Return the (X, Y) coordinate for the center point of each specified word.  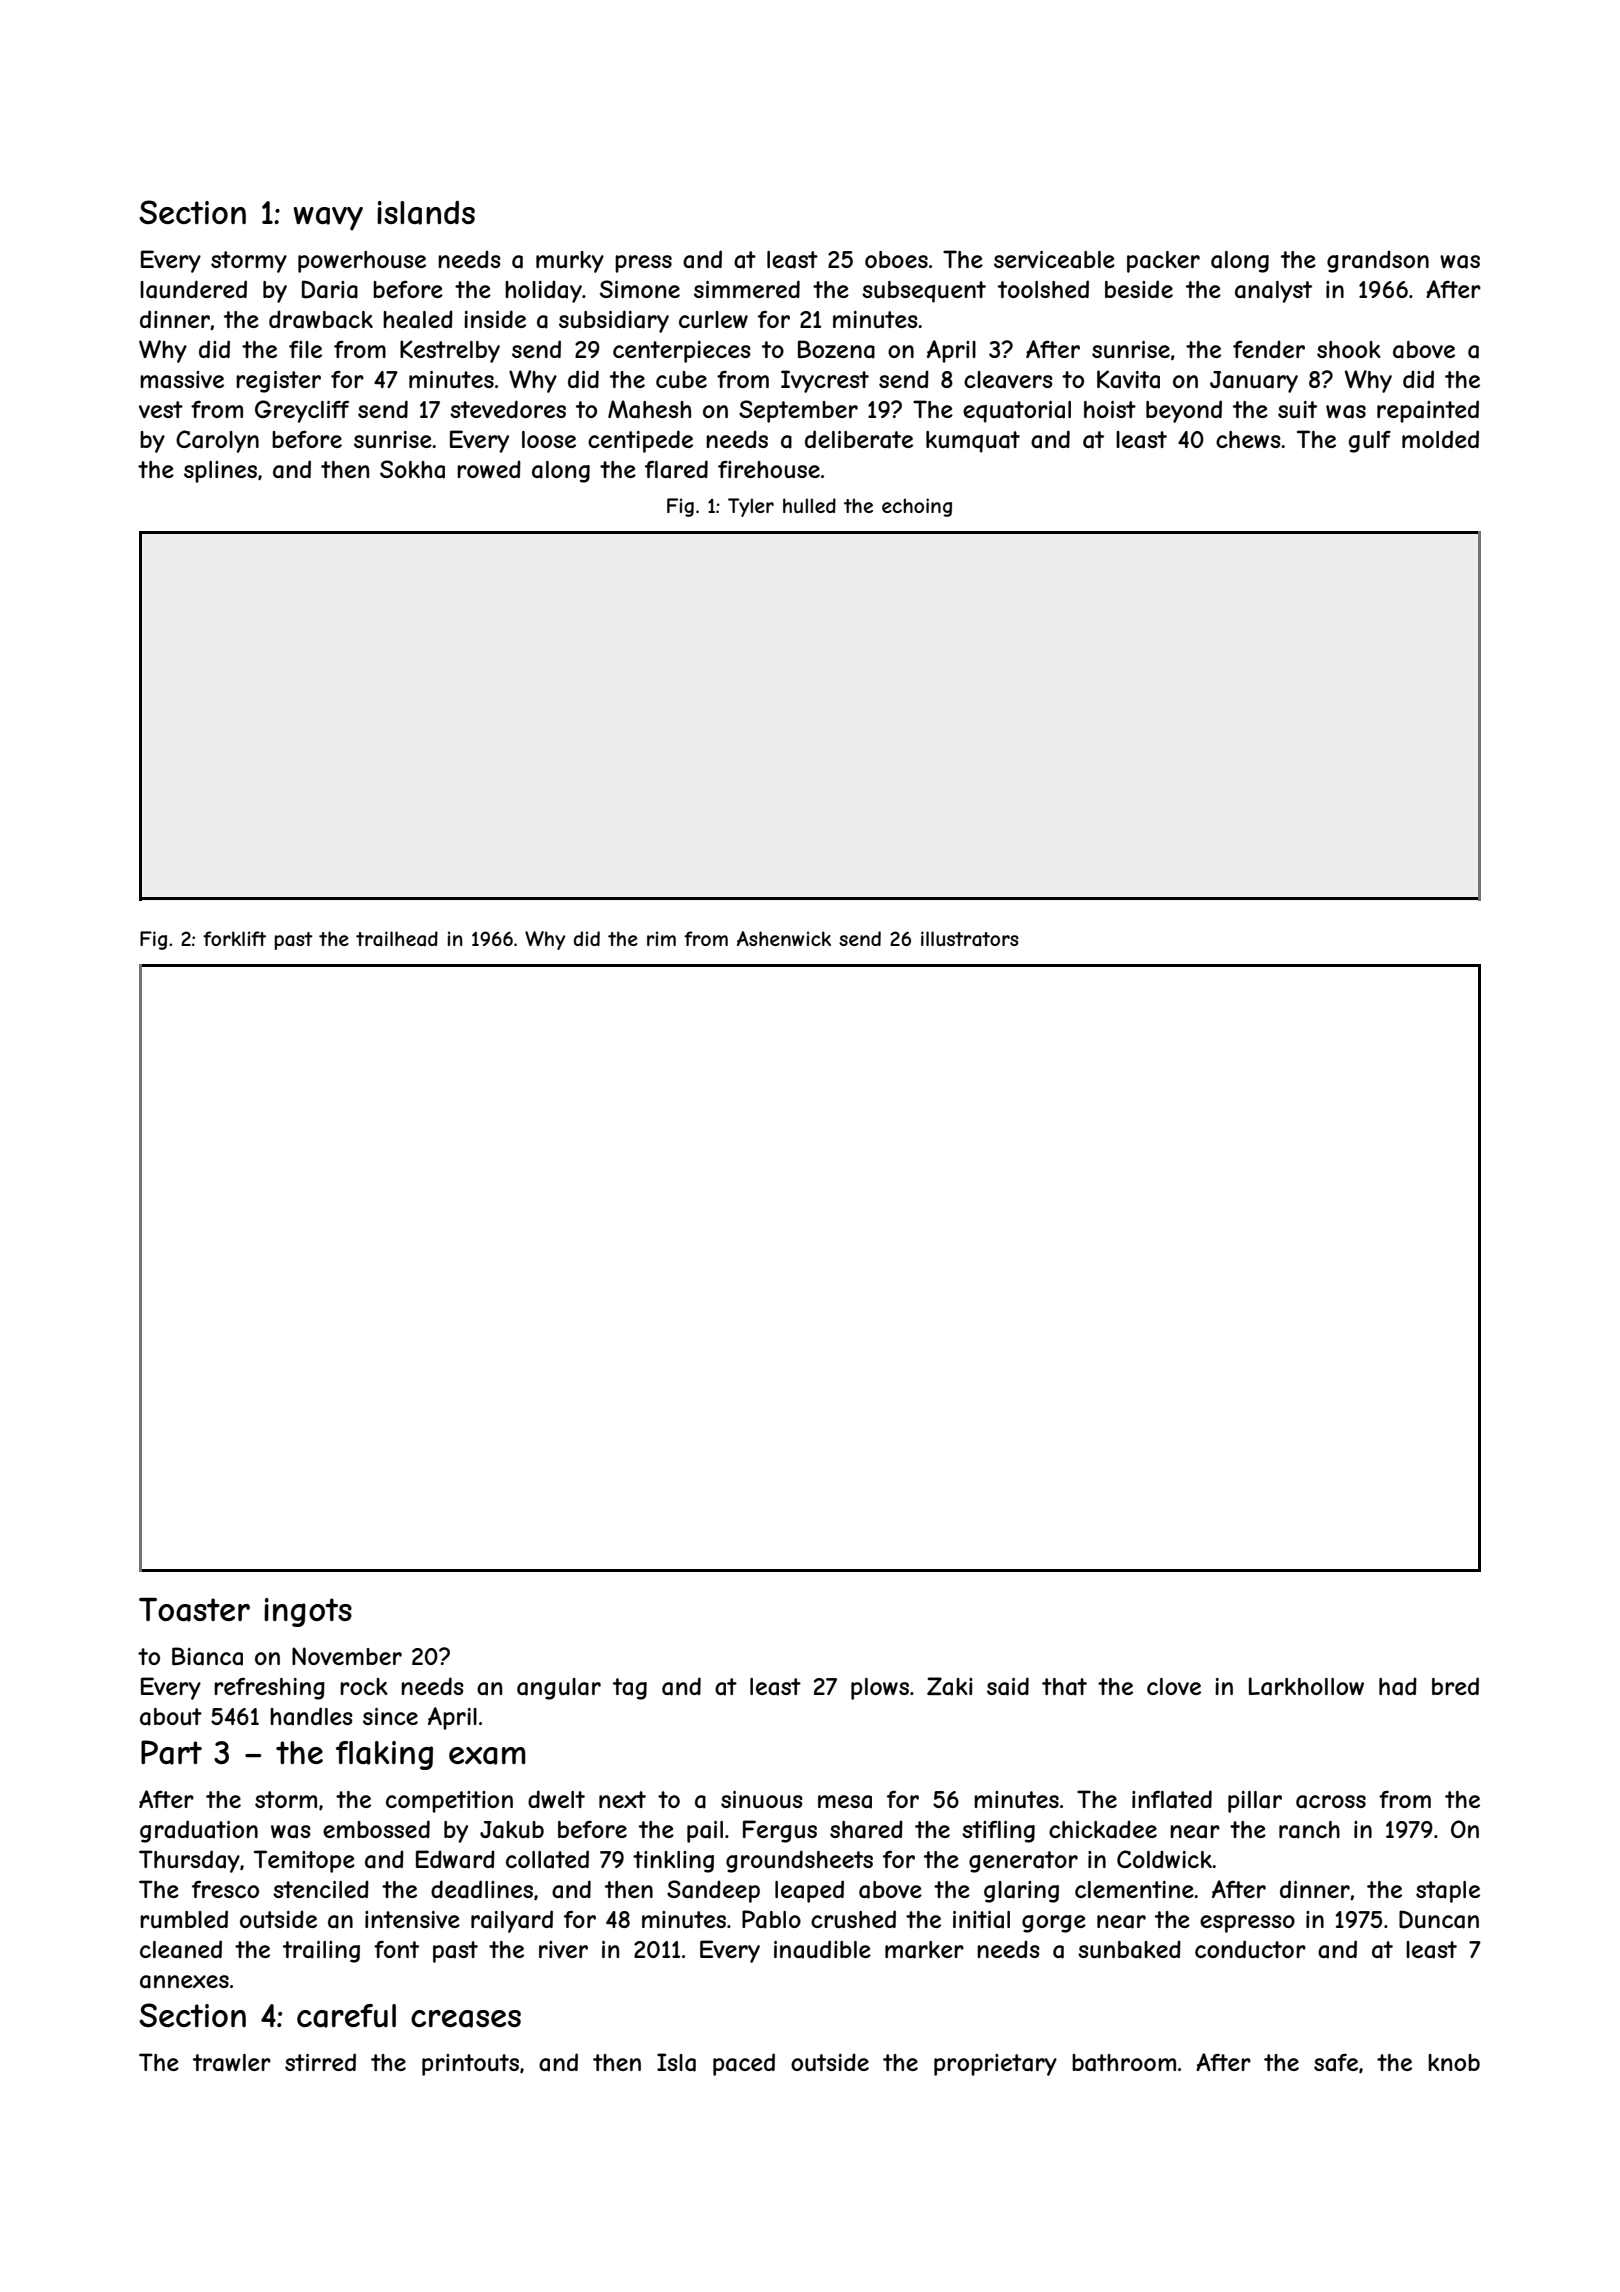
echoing (917, 507)
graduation (199, 1831)
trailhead (397, 939)
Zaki (949, 1686)
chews (1248, 439)
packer (1163, 262)
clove (1174, 1686)
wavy (328, 219)
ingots (308, 1612)
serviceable (1054, 260)
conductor (1250, 1949)
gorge (1054, 1924)
